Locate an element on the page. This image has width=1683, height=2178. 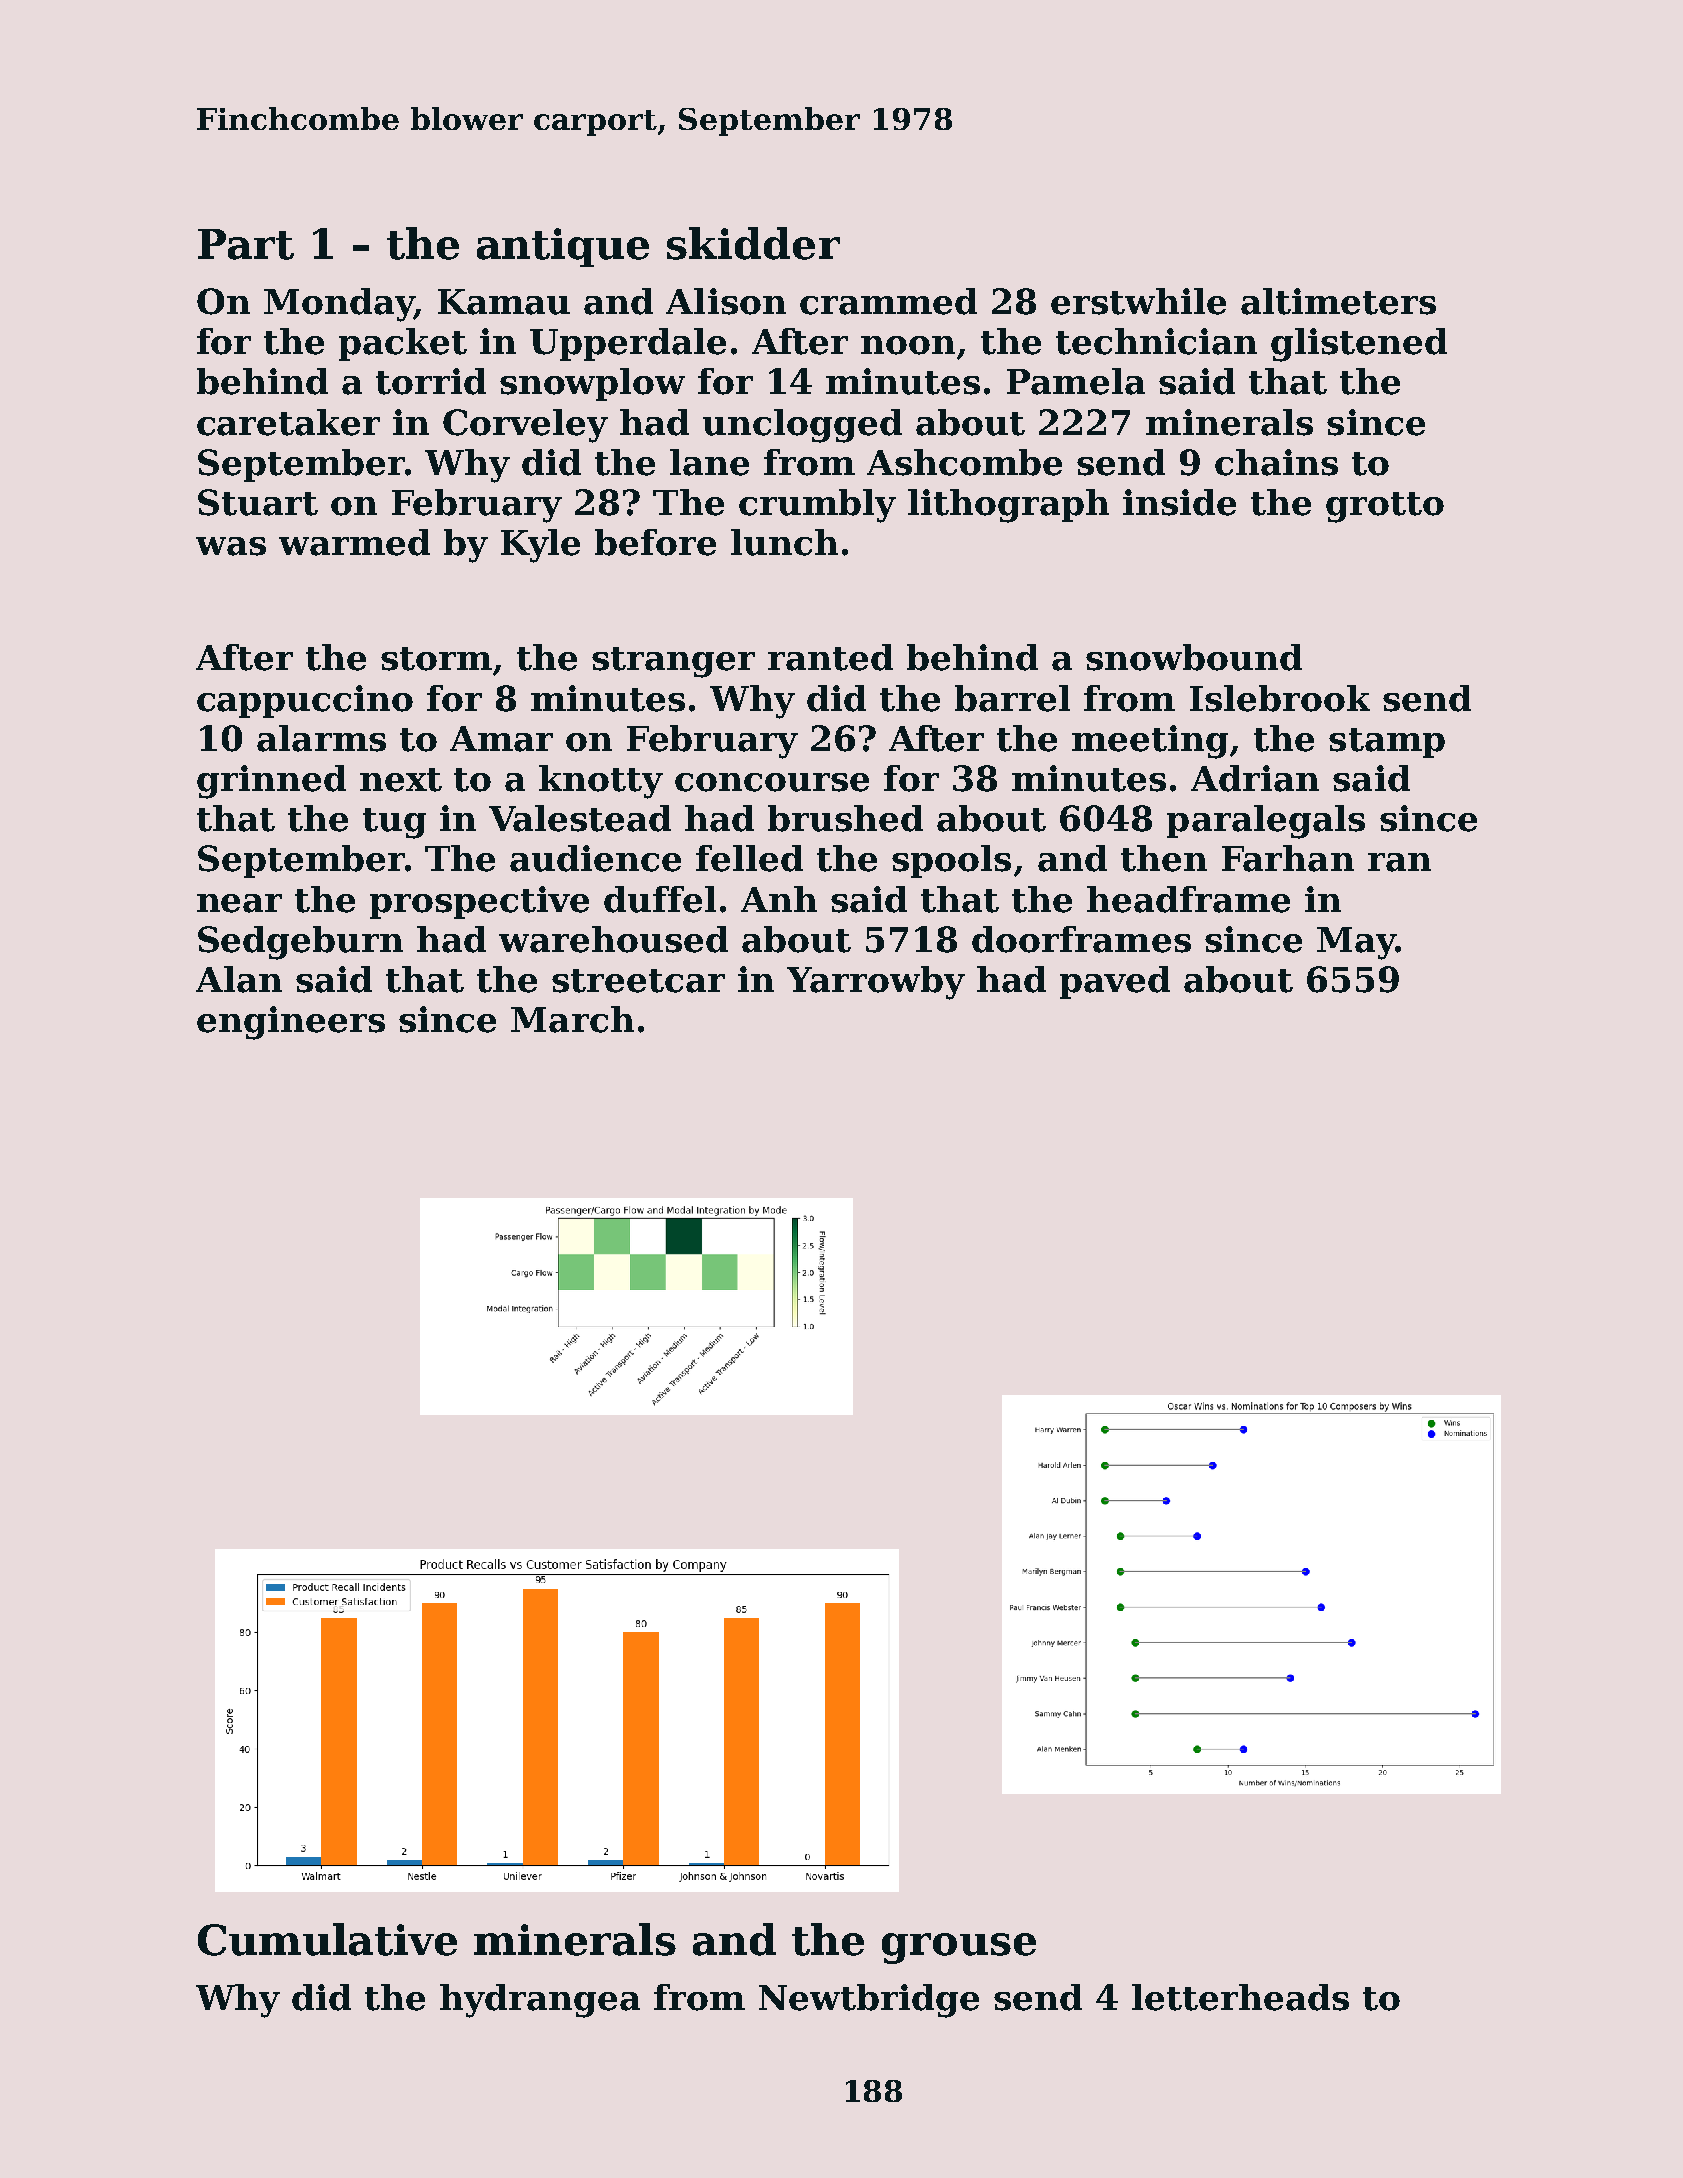
Part is located at coordinates (246, 244).
